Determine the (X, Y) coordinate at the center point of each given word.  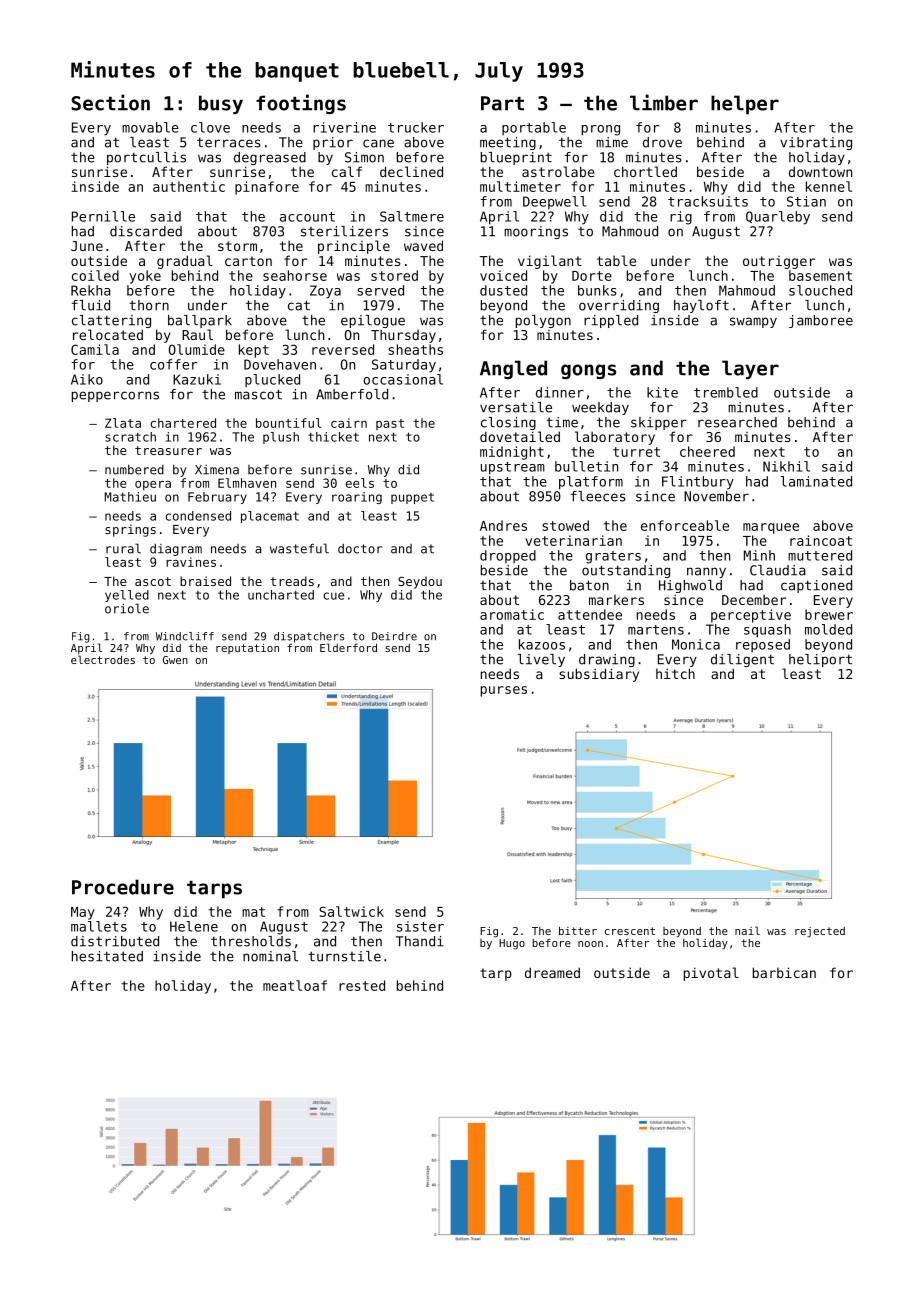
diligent (742, 660)
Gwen (175, 660)
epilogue (373, 321)
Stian (806, 201)
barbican (784, 972)
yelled (127, 596)
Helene (194, 926)
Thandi (420, 941)
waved (423, 245)
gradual (185, 262)
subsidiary (599, 675)
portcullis (146, 158)
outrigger (779, 262)
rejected (820, 932)
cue (333, 596)
